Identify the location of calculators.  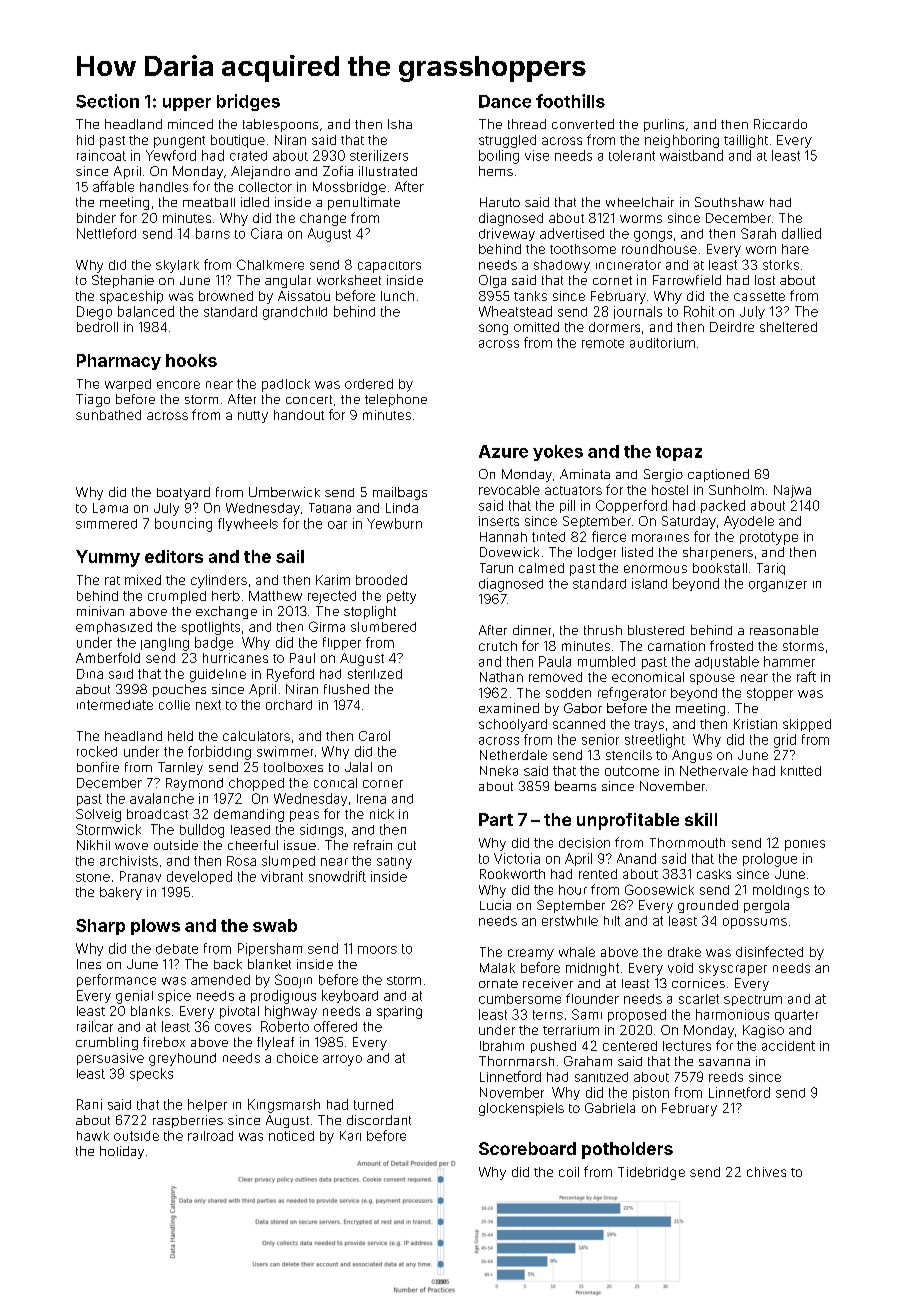
(256, 736).
